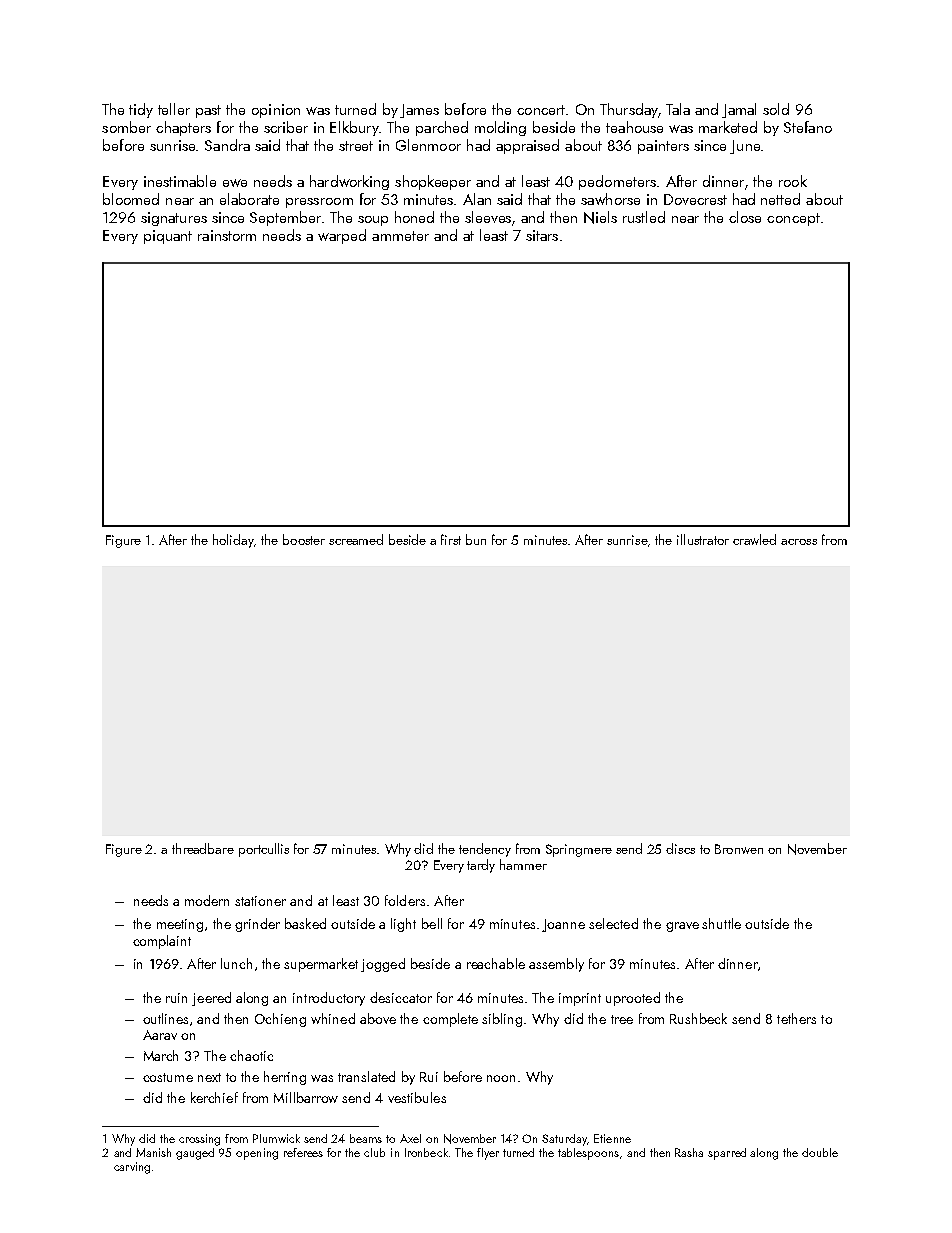 The width and height of the page is (952, 1233). I want to click on concept, so click(793, 219).
